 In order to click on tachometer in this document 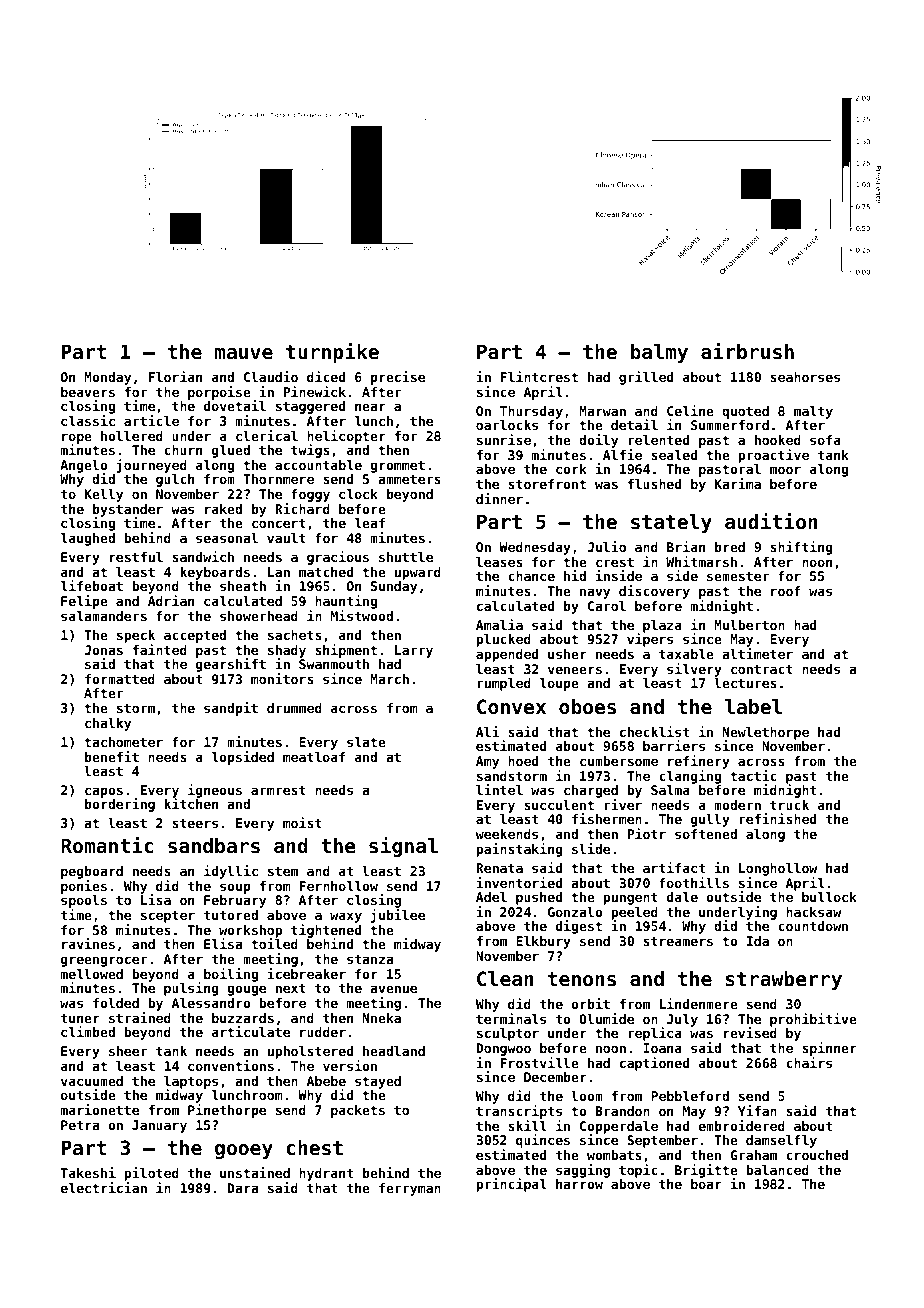, I will do `click(123, 742)`.
